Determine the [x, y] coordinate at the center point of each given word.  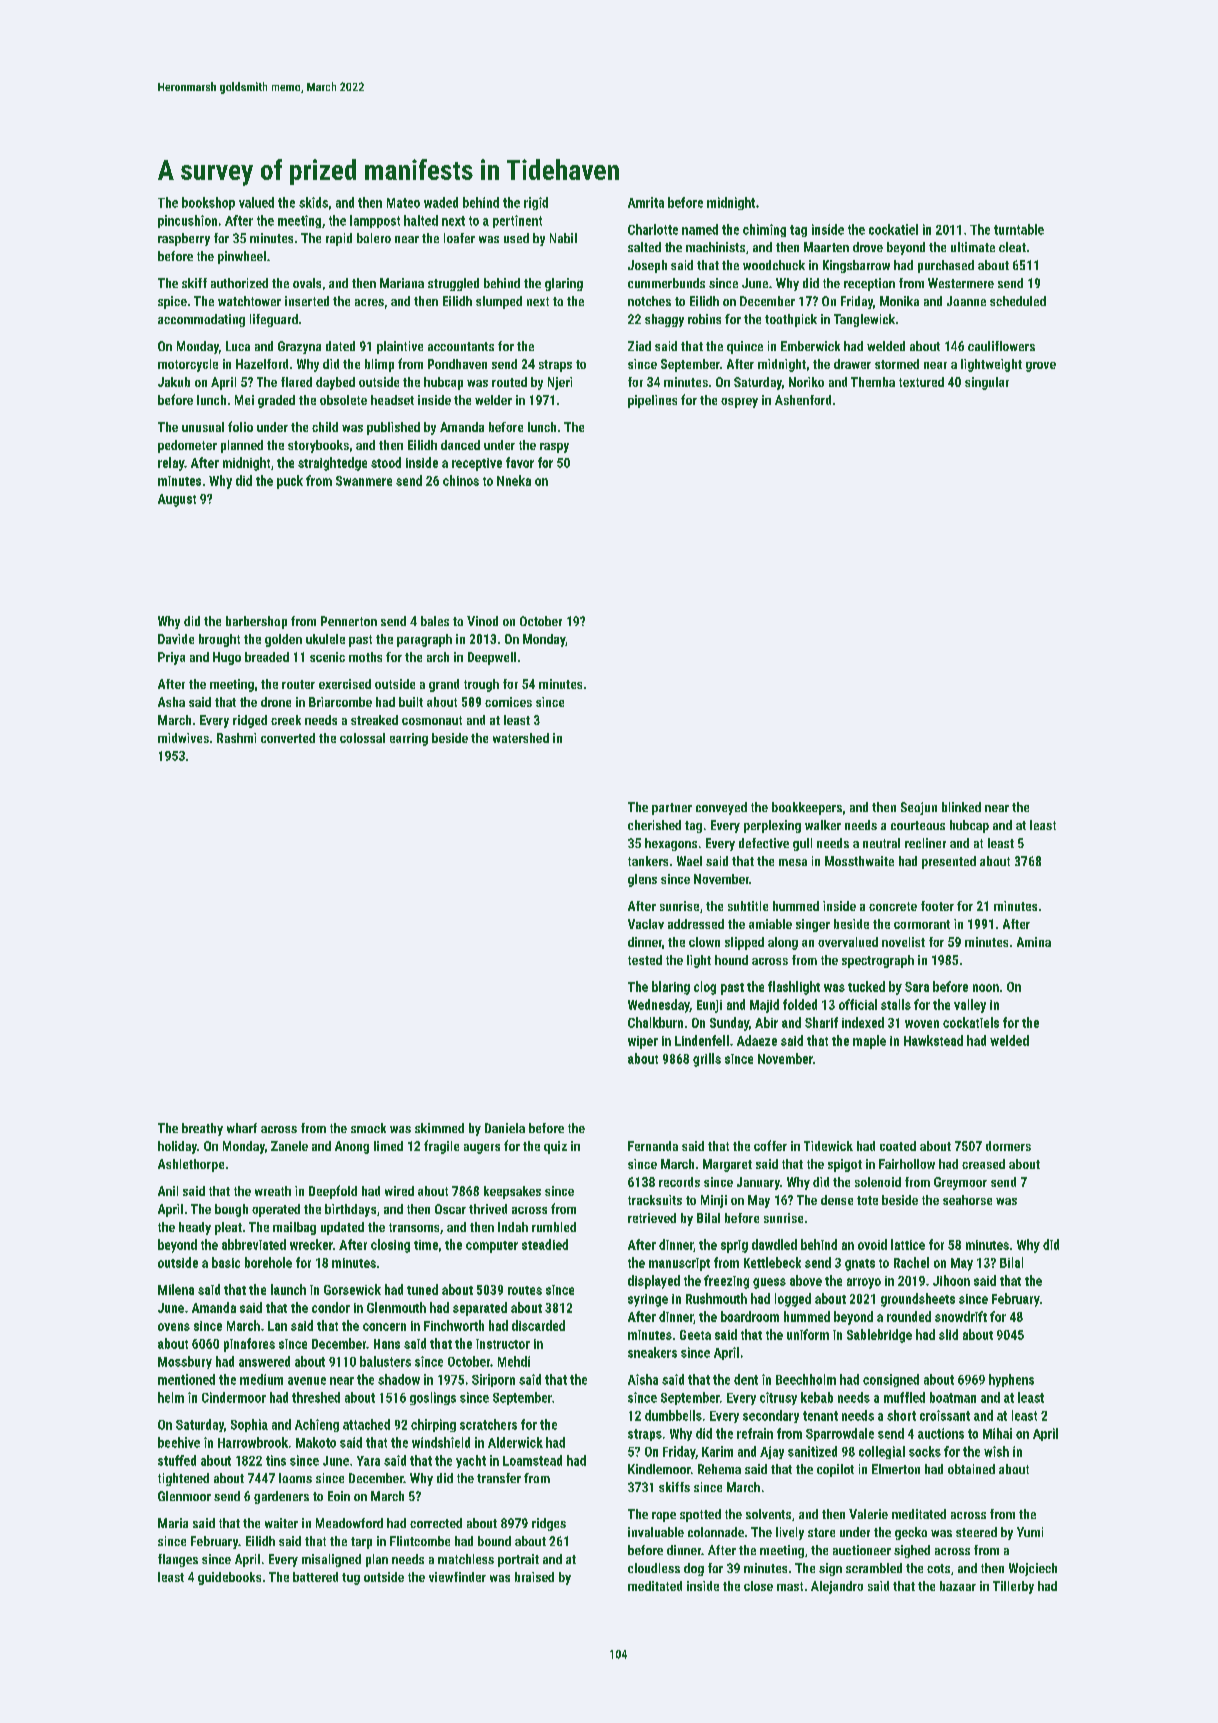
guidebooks [229, 1578]
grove [1041, 367]
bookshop [208, 203]
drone [276, 702]
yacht [471, 1461]
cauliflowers [1001, 346]
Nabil [563, 238]
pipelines [652, 401]
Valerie [868, 1514]
